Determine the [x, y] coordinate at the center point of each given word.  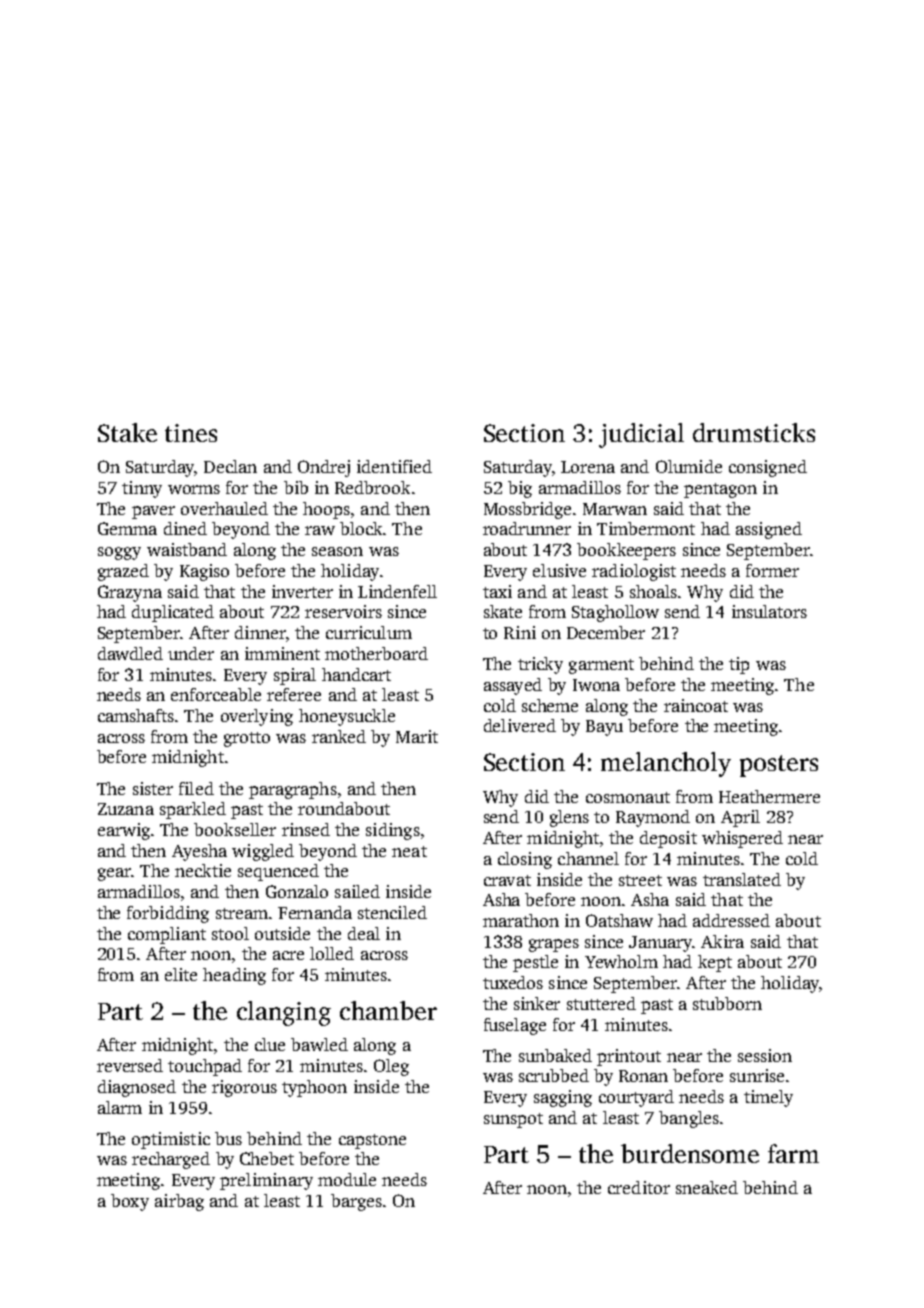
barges [356, 1202]
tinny [142, 489]
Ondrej [324, 468]
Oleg [391, 1067]
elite [181, 974]
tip [739, 665]
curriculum [369, 632]
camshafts [136, 715]
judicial [641, 435]
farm [793, 1153]
